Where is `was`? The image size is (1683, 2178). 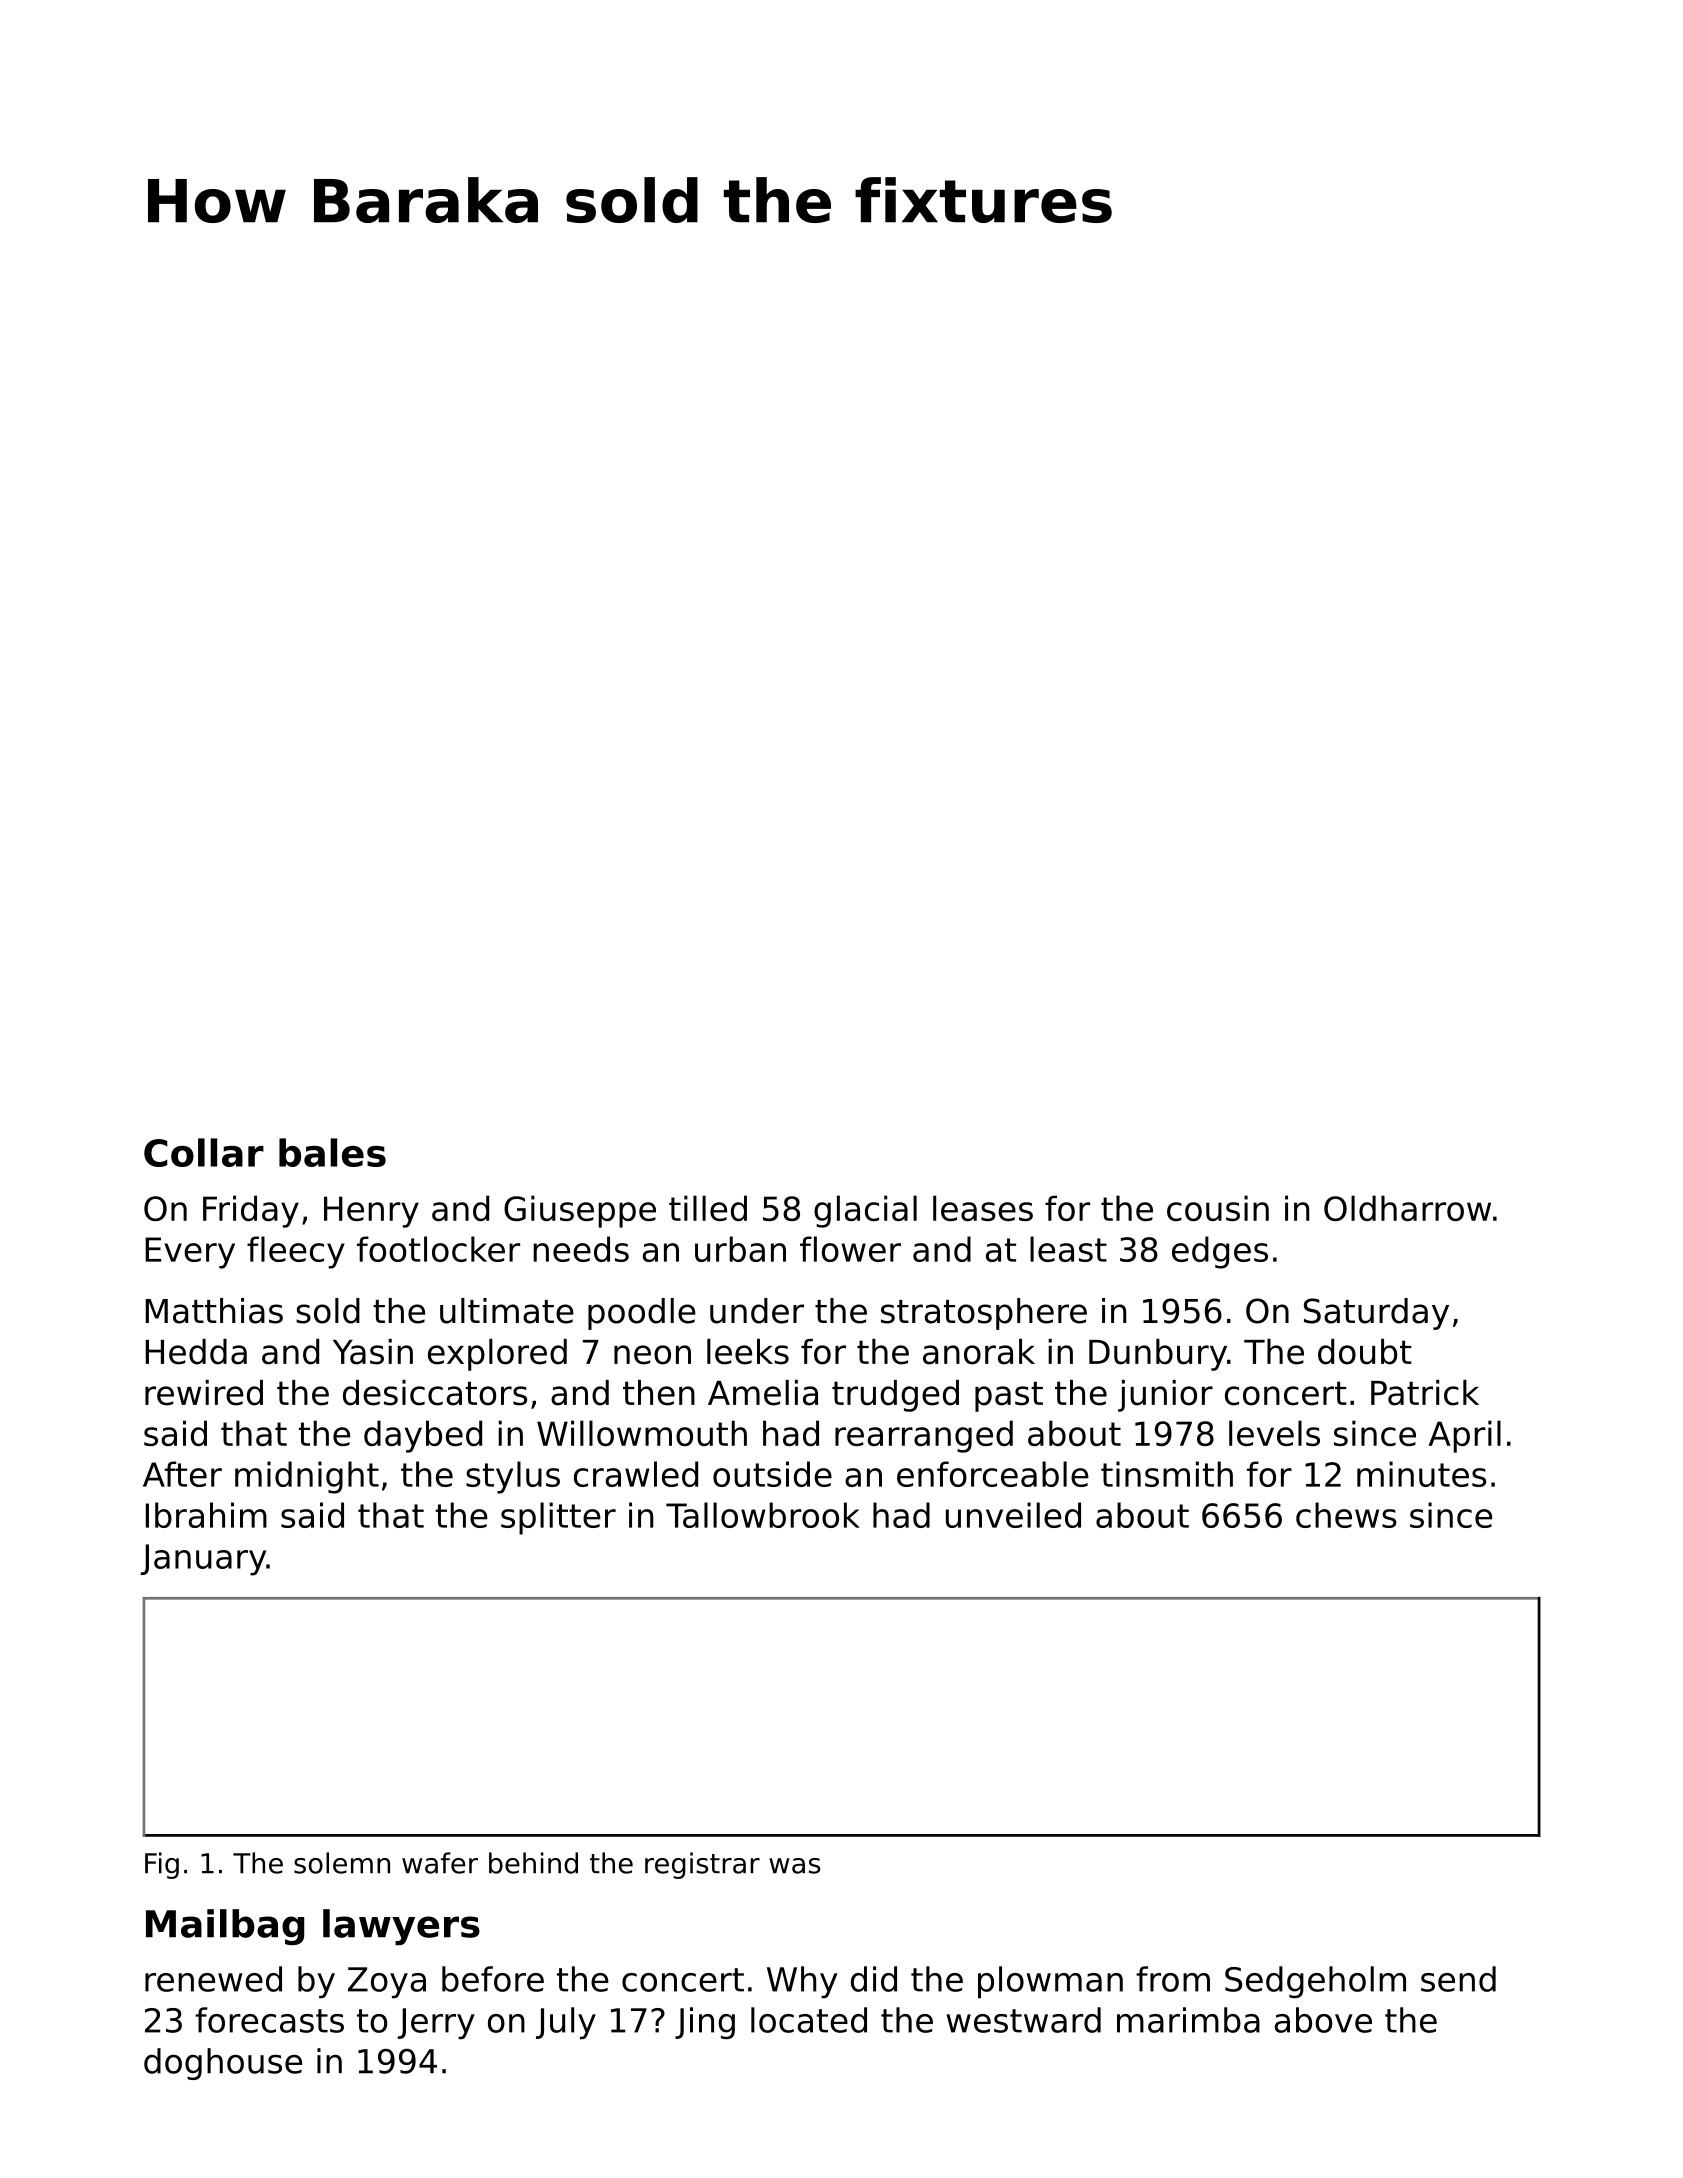
was is located at coordinates (795, 1866).
